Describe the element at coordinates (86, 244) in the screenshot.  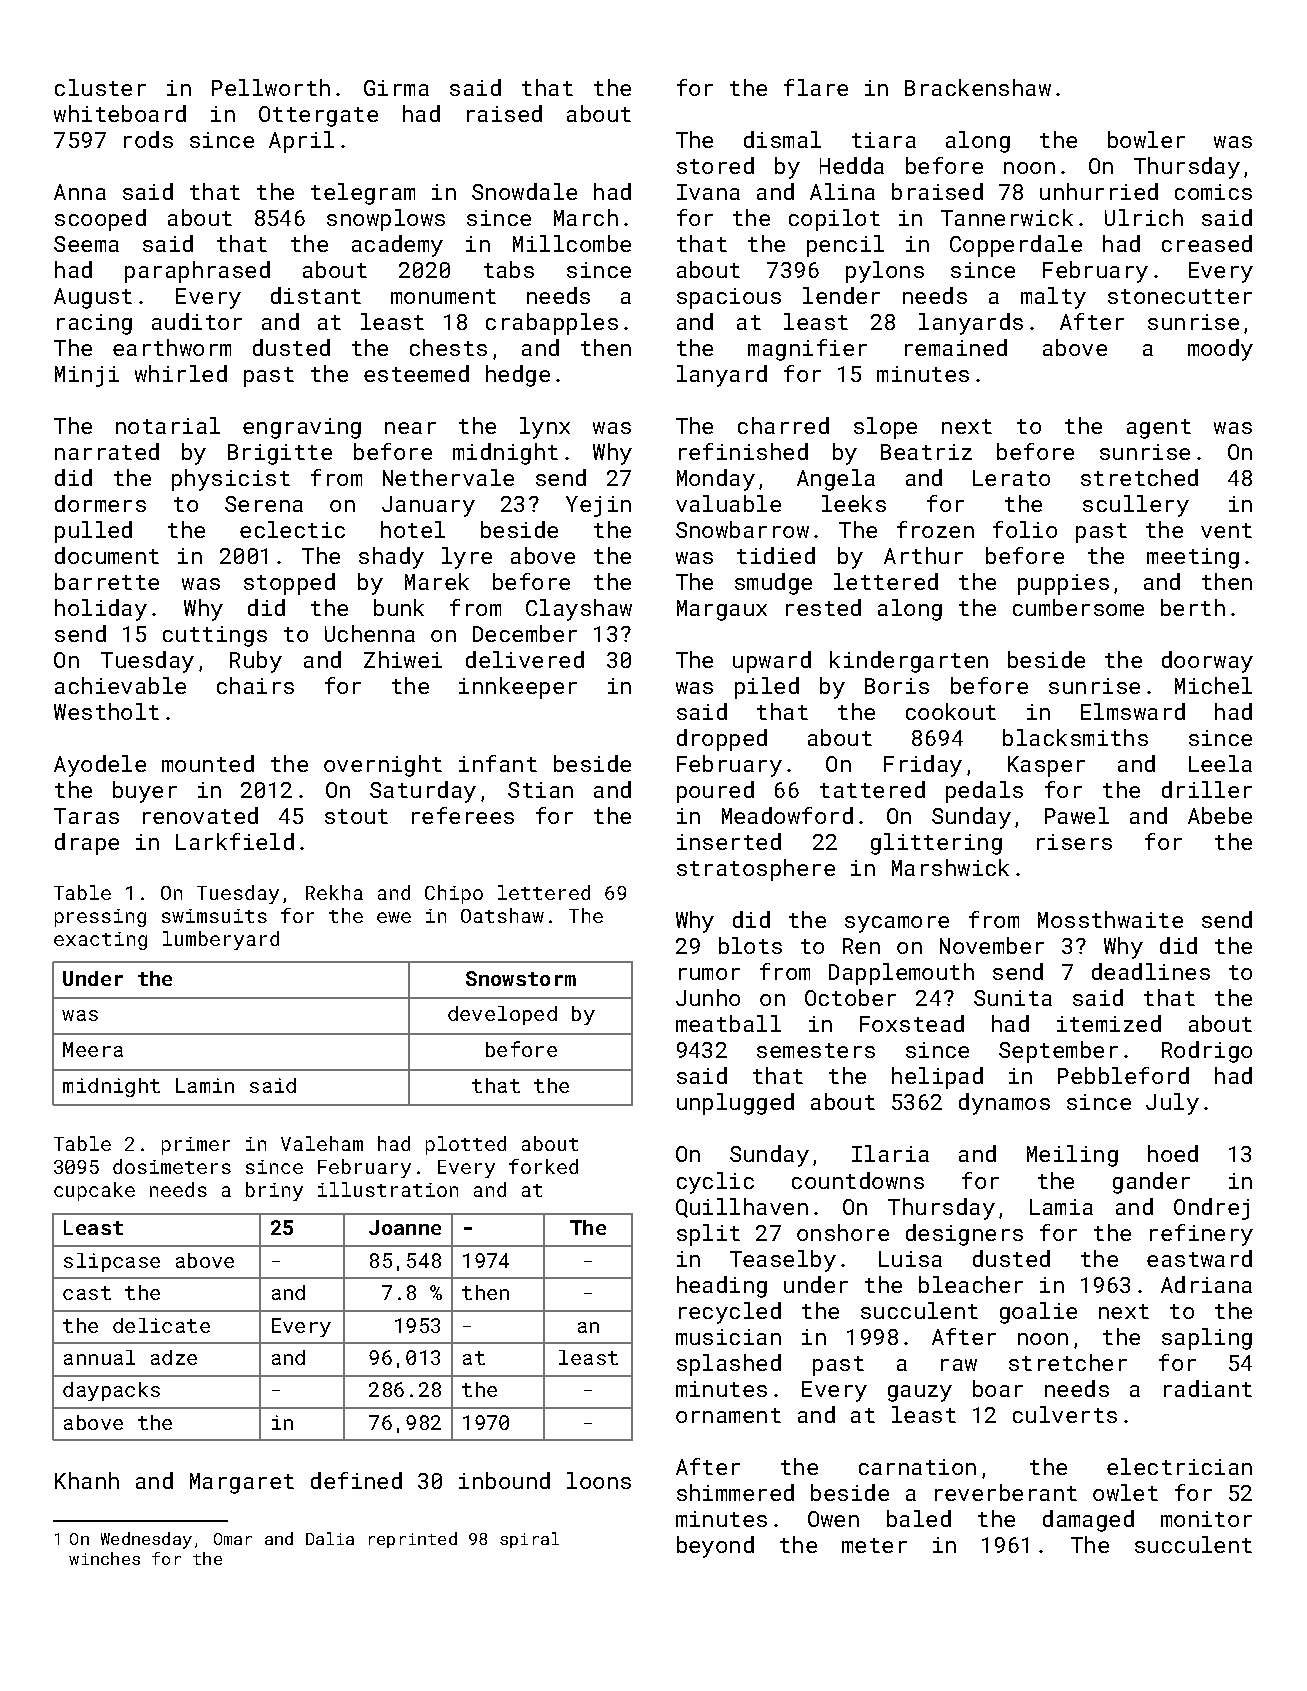
I see `Seema` at that location.
